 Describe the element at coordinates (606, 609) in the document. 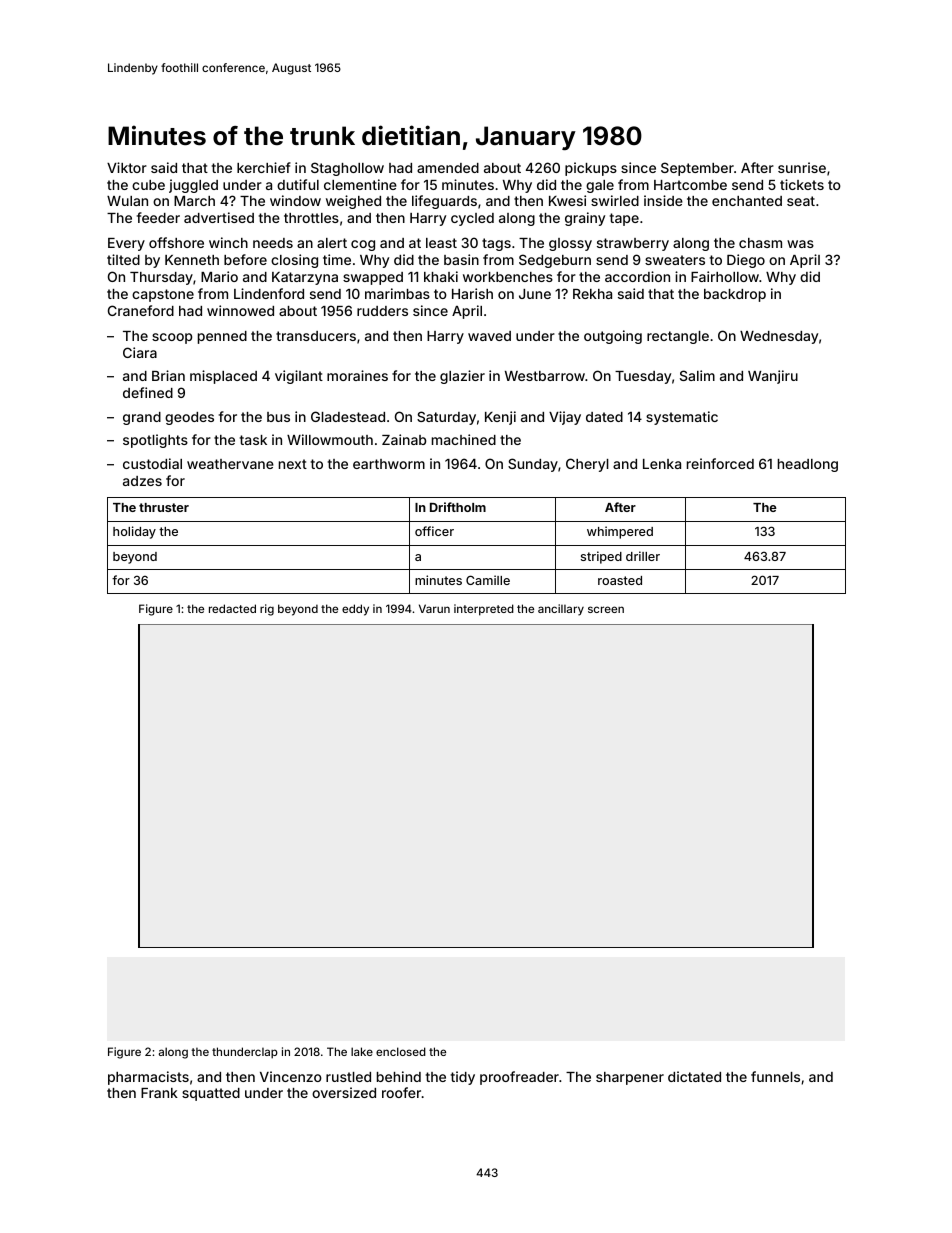

I see `screen` at that location.
